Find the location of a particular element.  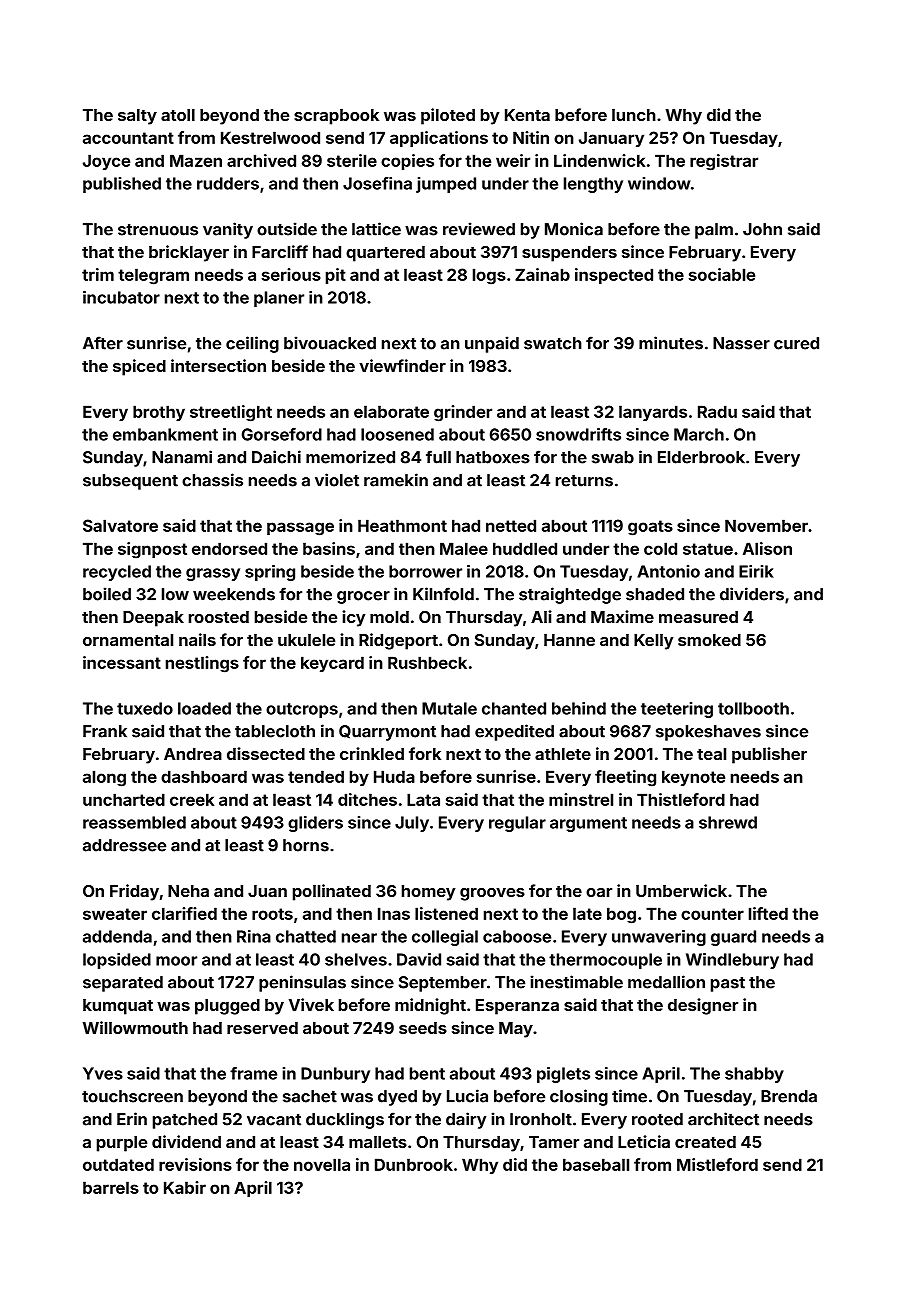

Monica is located at coordinates (574, 229).
